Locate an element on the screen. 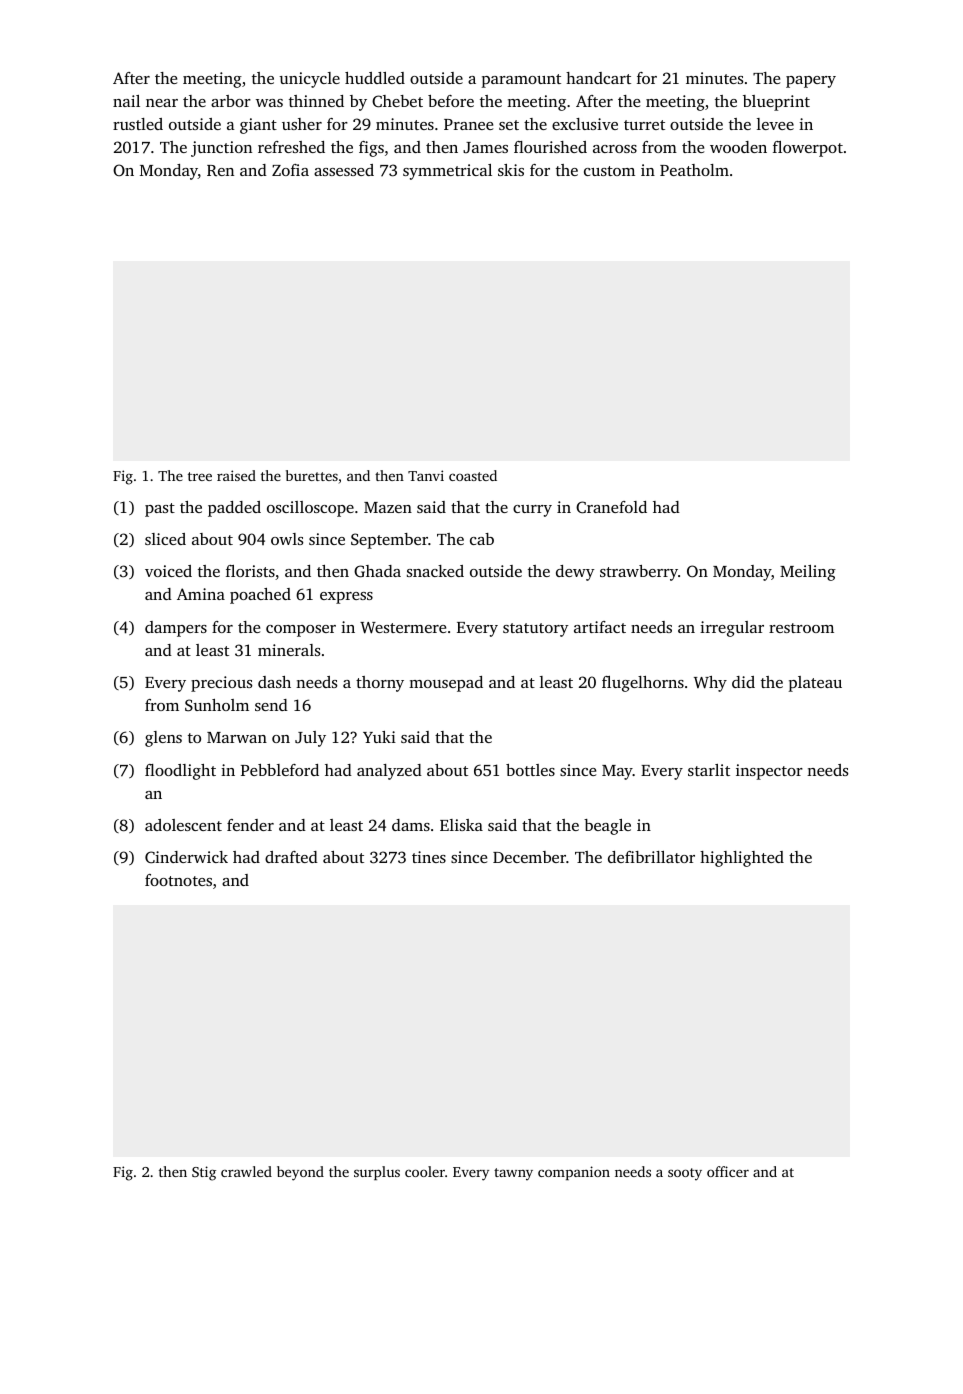 The width and height of the screenshot is (963, 1394). unicycle is located at coordinates (309, 80).
